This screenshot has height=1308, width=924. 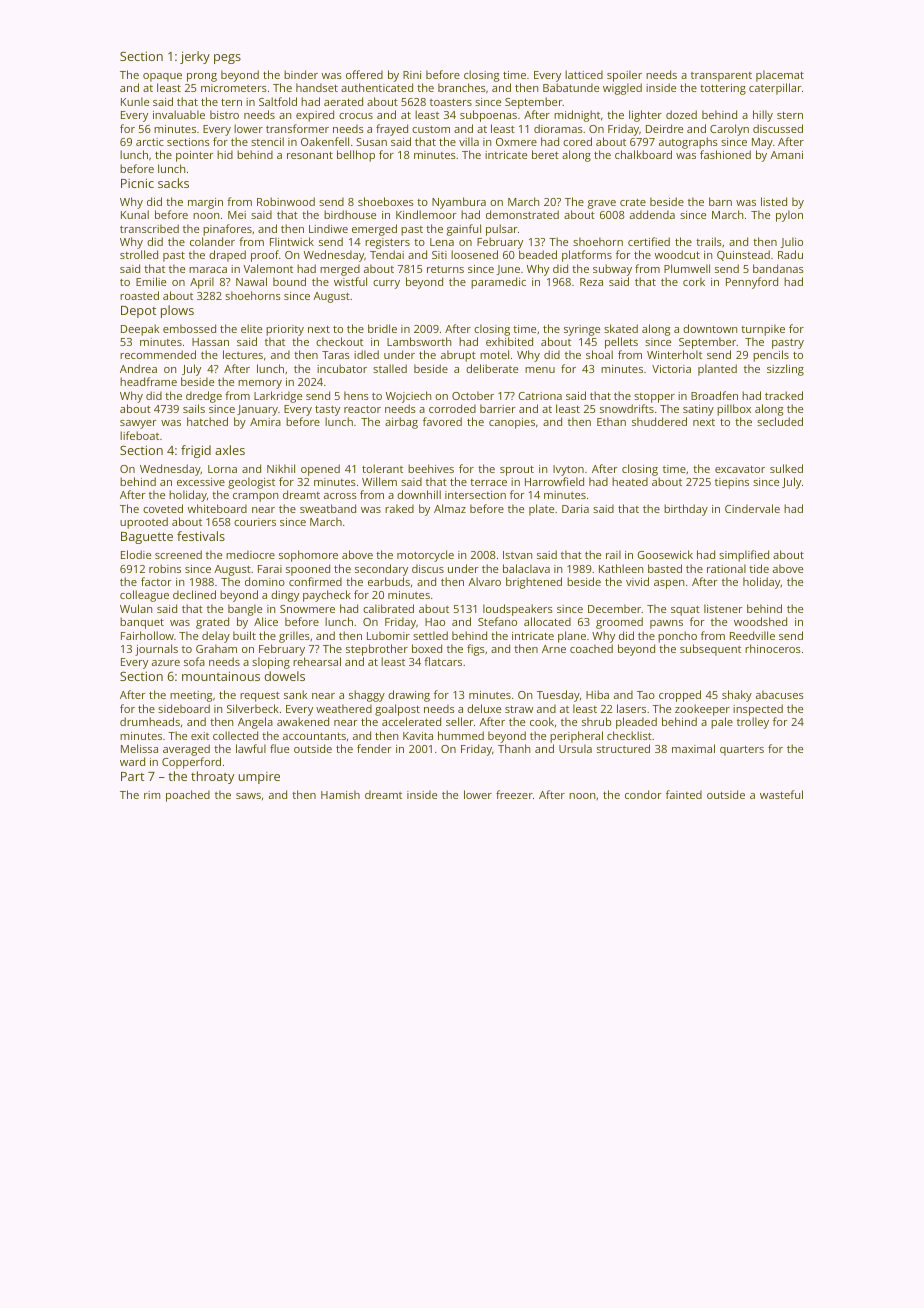 I want to click on Baguette, so click(x=147, y=538).
